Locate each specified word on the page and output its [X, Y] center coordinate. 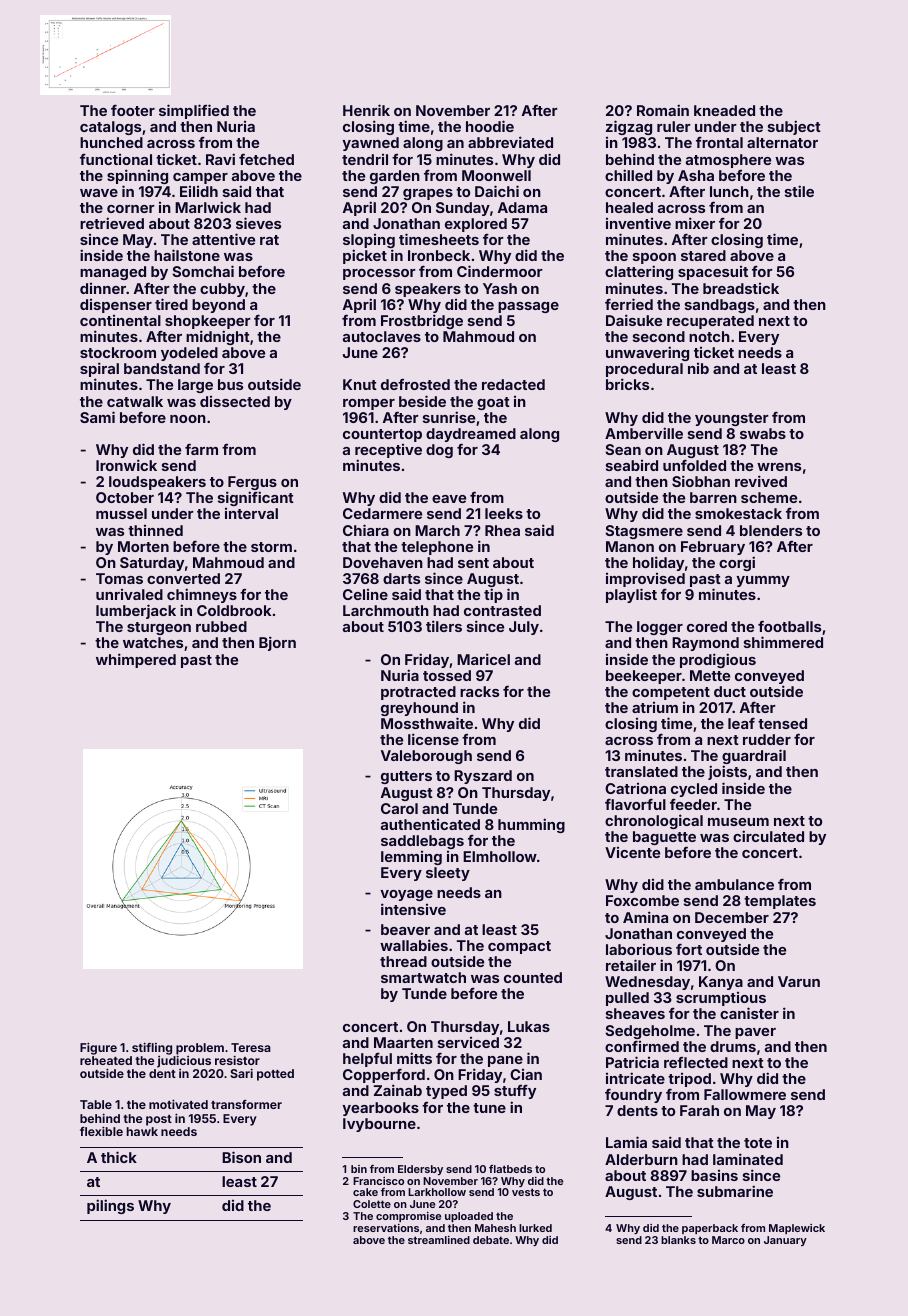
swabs [763, 433]
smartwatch [423, 977]
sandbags [720, 306]
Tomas [119, 578]
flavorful [635, 804]
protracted [418, 693]
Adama [522, 207]
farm [201, 449]
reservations [386, 1228]
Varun [799, 981]
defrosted [415, 384]
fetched [266, 159]
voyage [406, 895]
